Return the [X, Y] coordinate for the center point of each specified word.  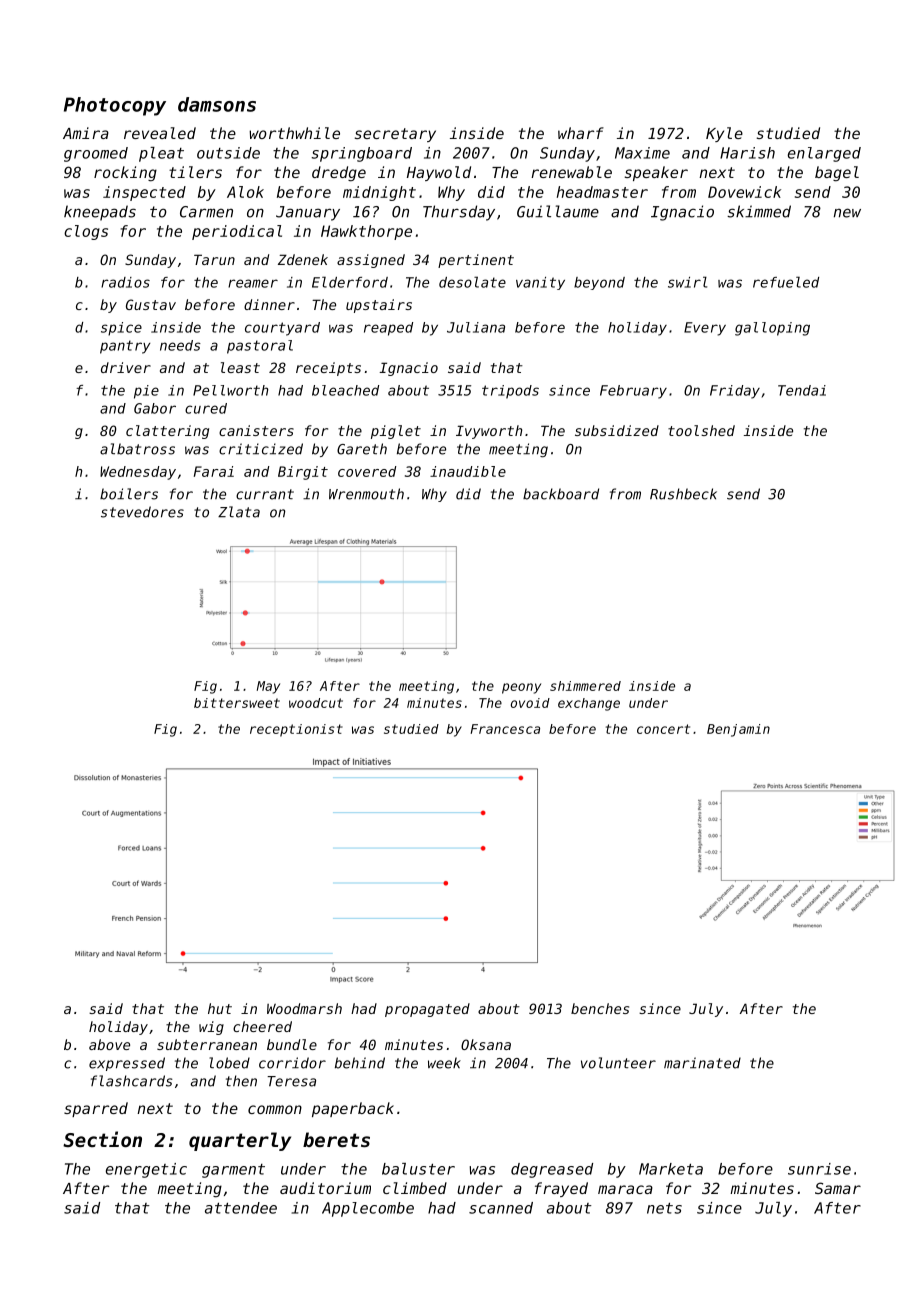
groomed [96, 154]
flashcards [132, 1081]
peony [521, 688]
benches [600, 1008]
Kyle [724, 134]
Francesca [505, 729]
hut [220, 1008]
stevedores [142, 512]
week [444, 1063]
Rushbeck [683, 494]
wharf [581, 133]
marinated [702, 1063]
